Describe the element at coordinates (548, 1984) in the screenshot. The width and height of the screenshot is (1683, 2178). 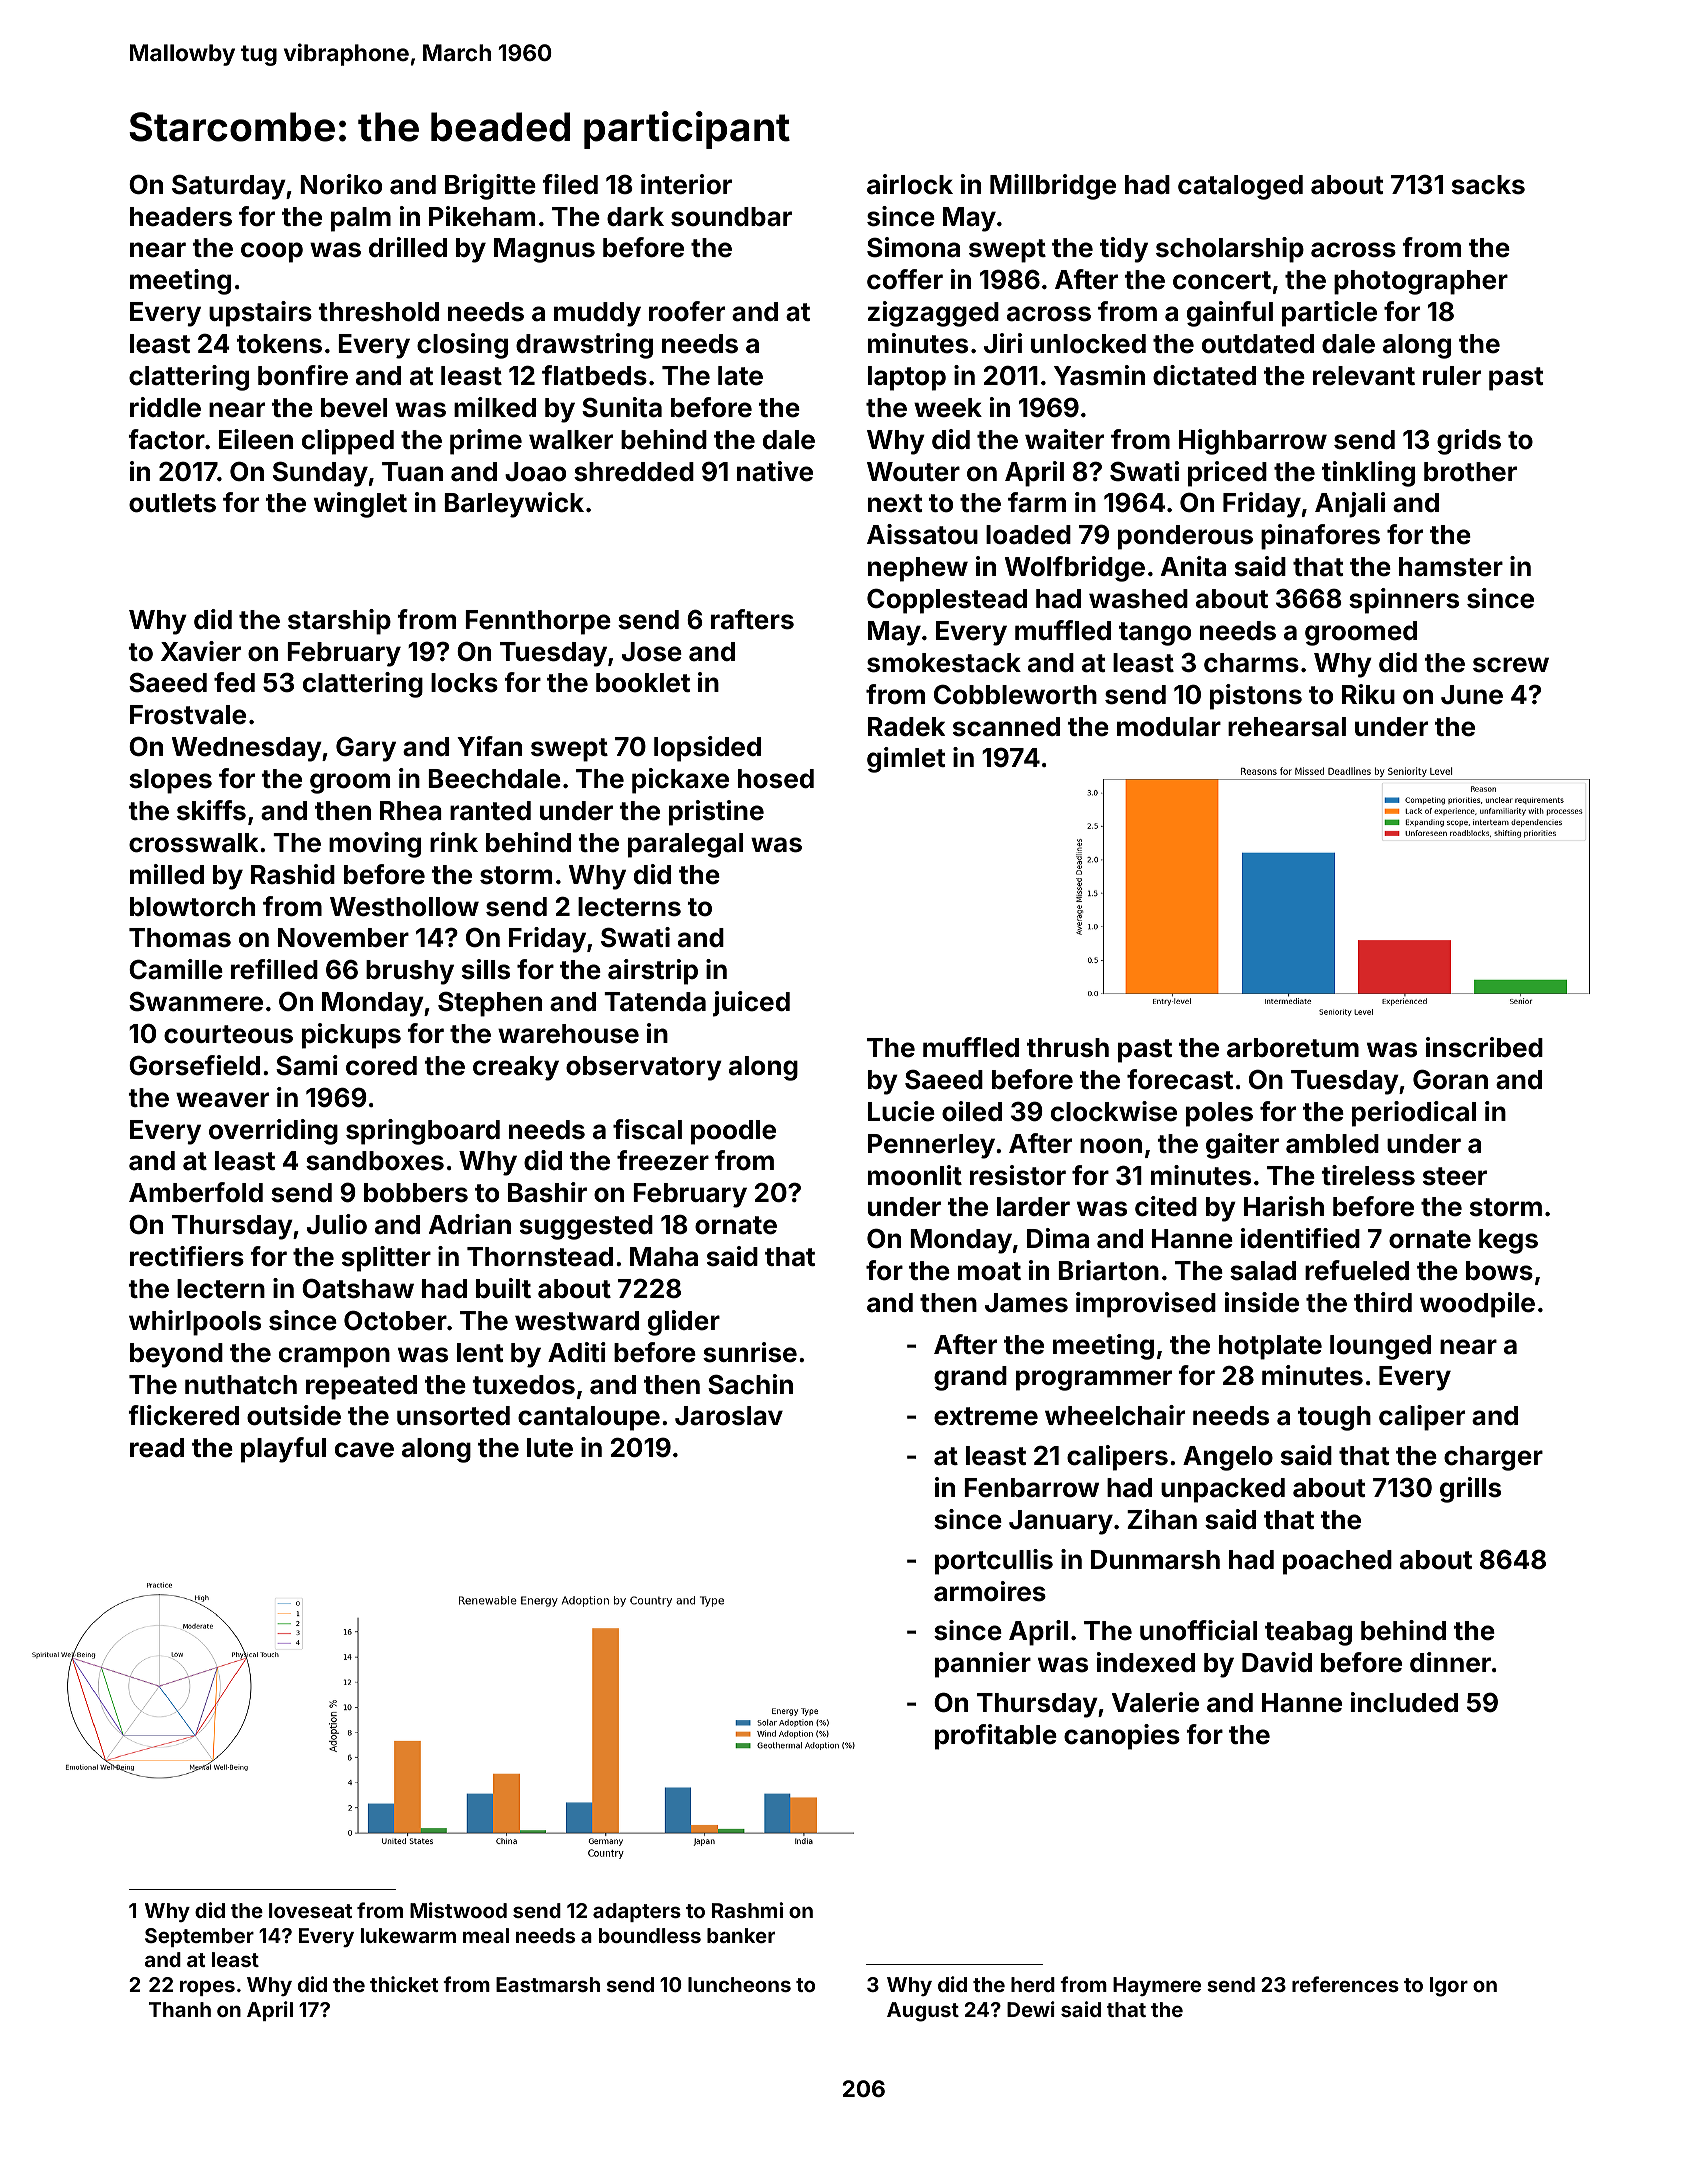
I see `Eastmarsh` at that location.
